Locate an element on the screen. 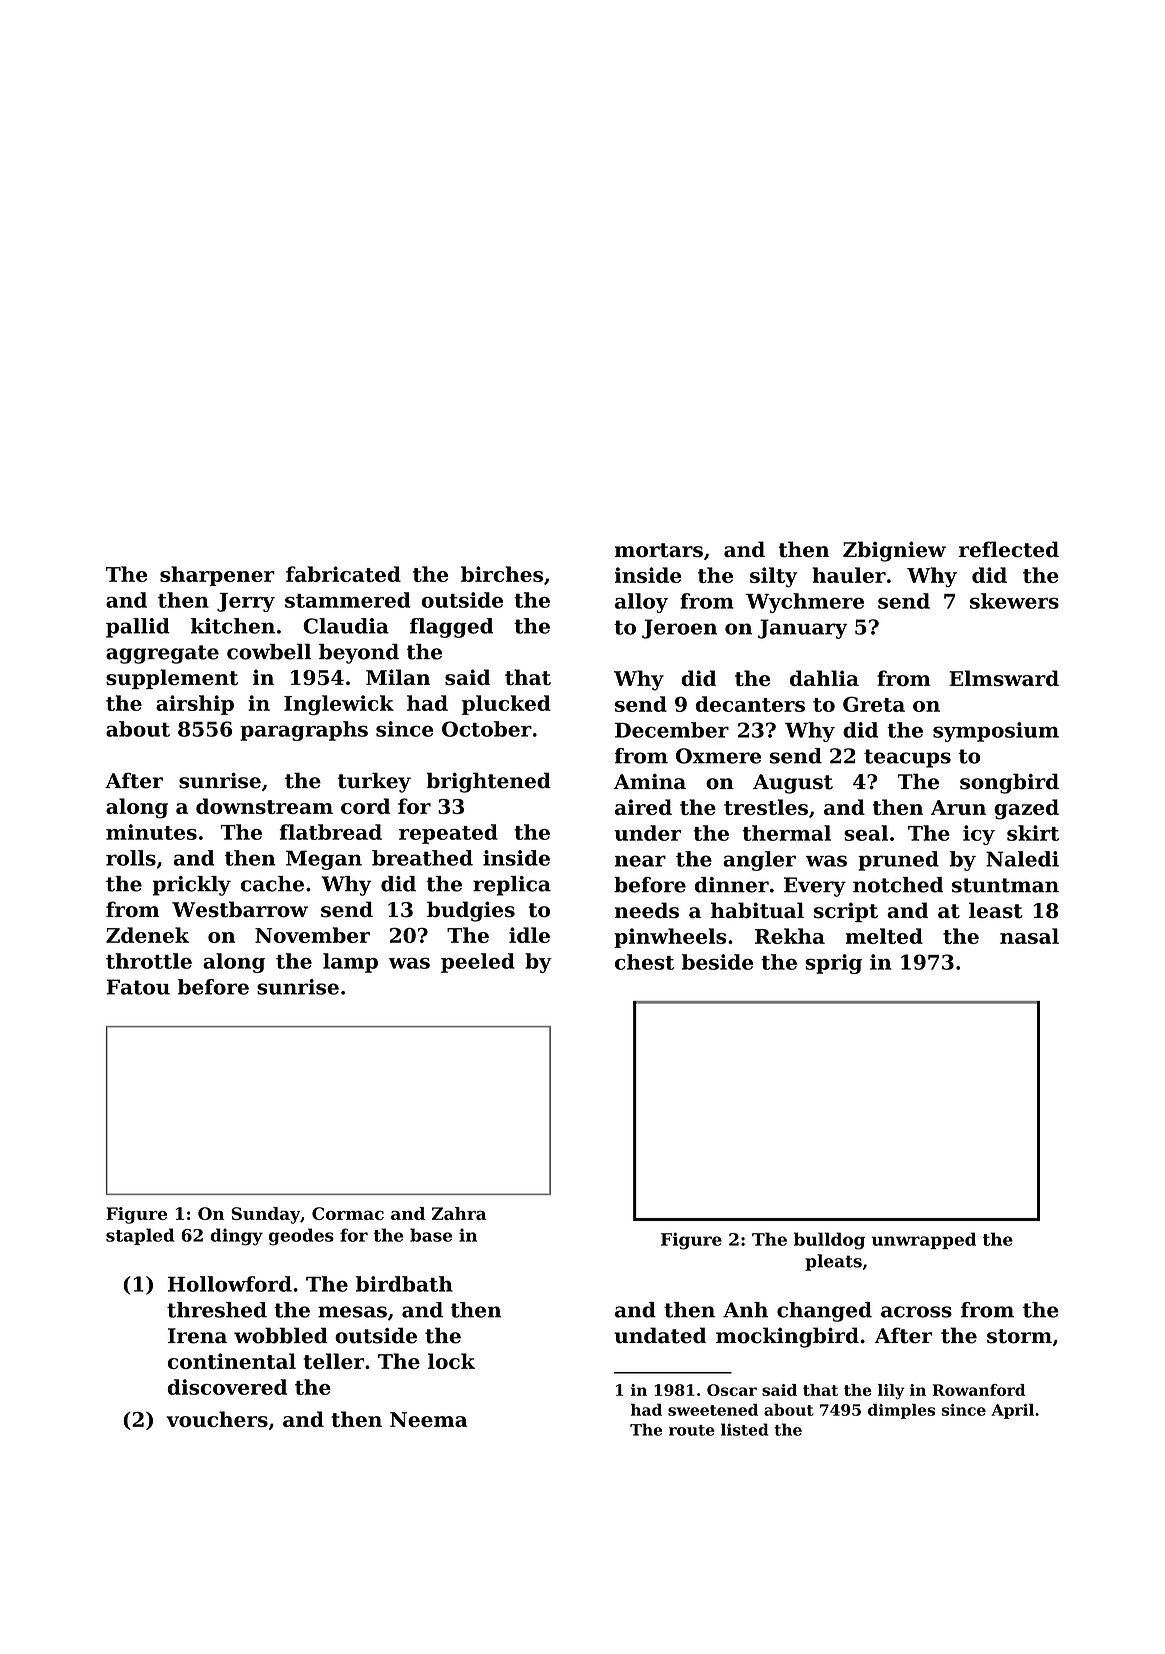 Image resolution: width=1165 pixels, height=1654 pixels. script is located at coordinates (846, 912).
